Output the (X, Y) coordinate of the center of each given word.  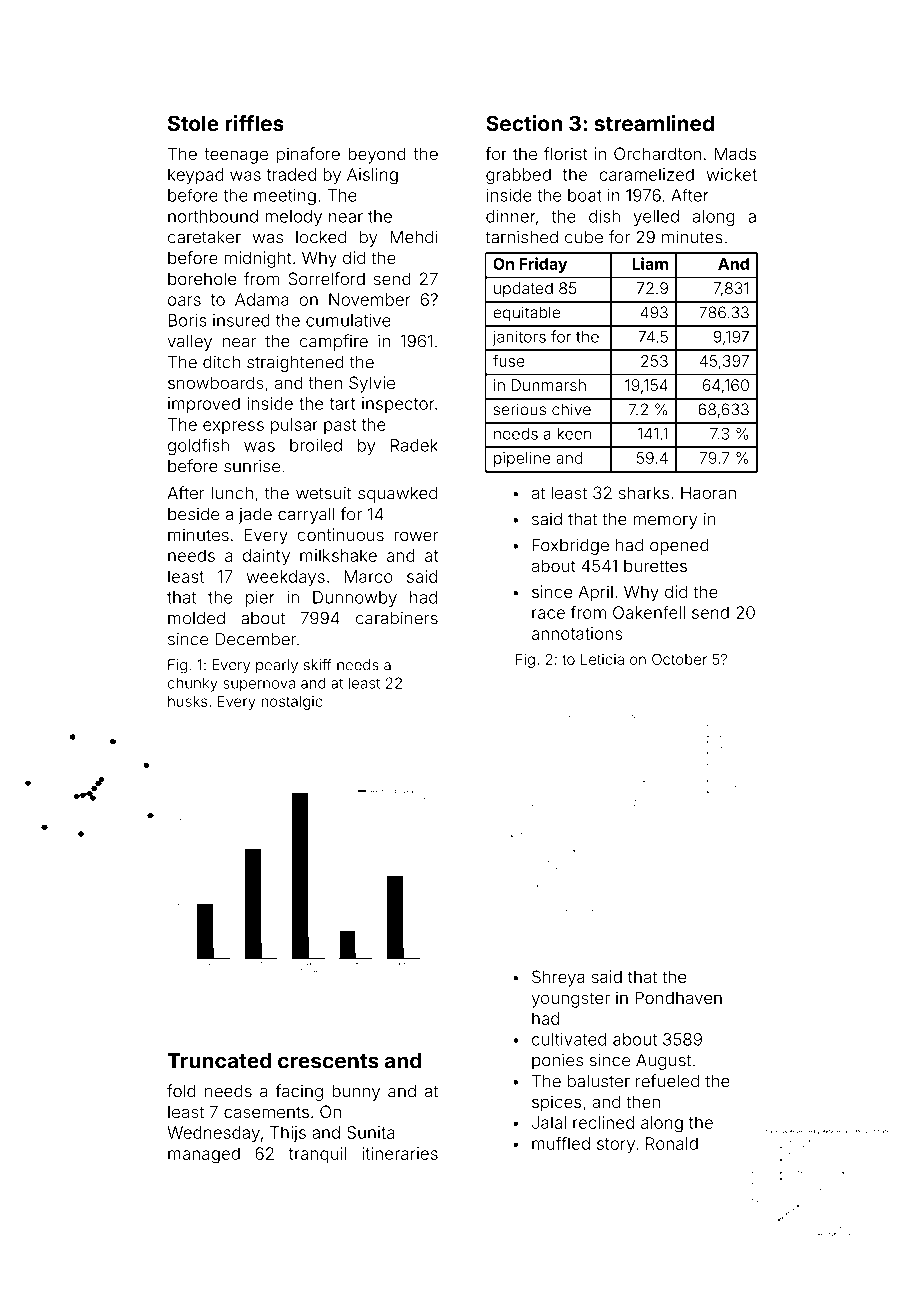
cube (584, 237)
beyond (377, 155)
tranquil (318, 1155)
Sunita (370, 1132)
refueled (667, 1081)
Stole (193, 123)
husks (187, 701)
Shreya (558, 978)
